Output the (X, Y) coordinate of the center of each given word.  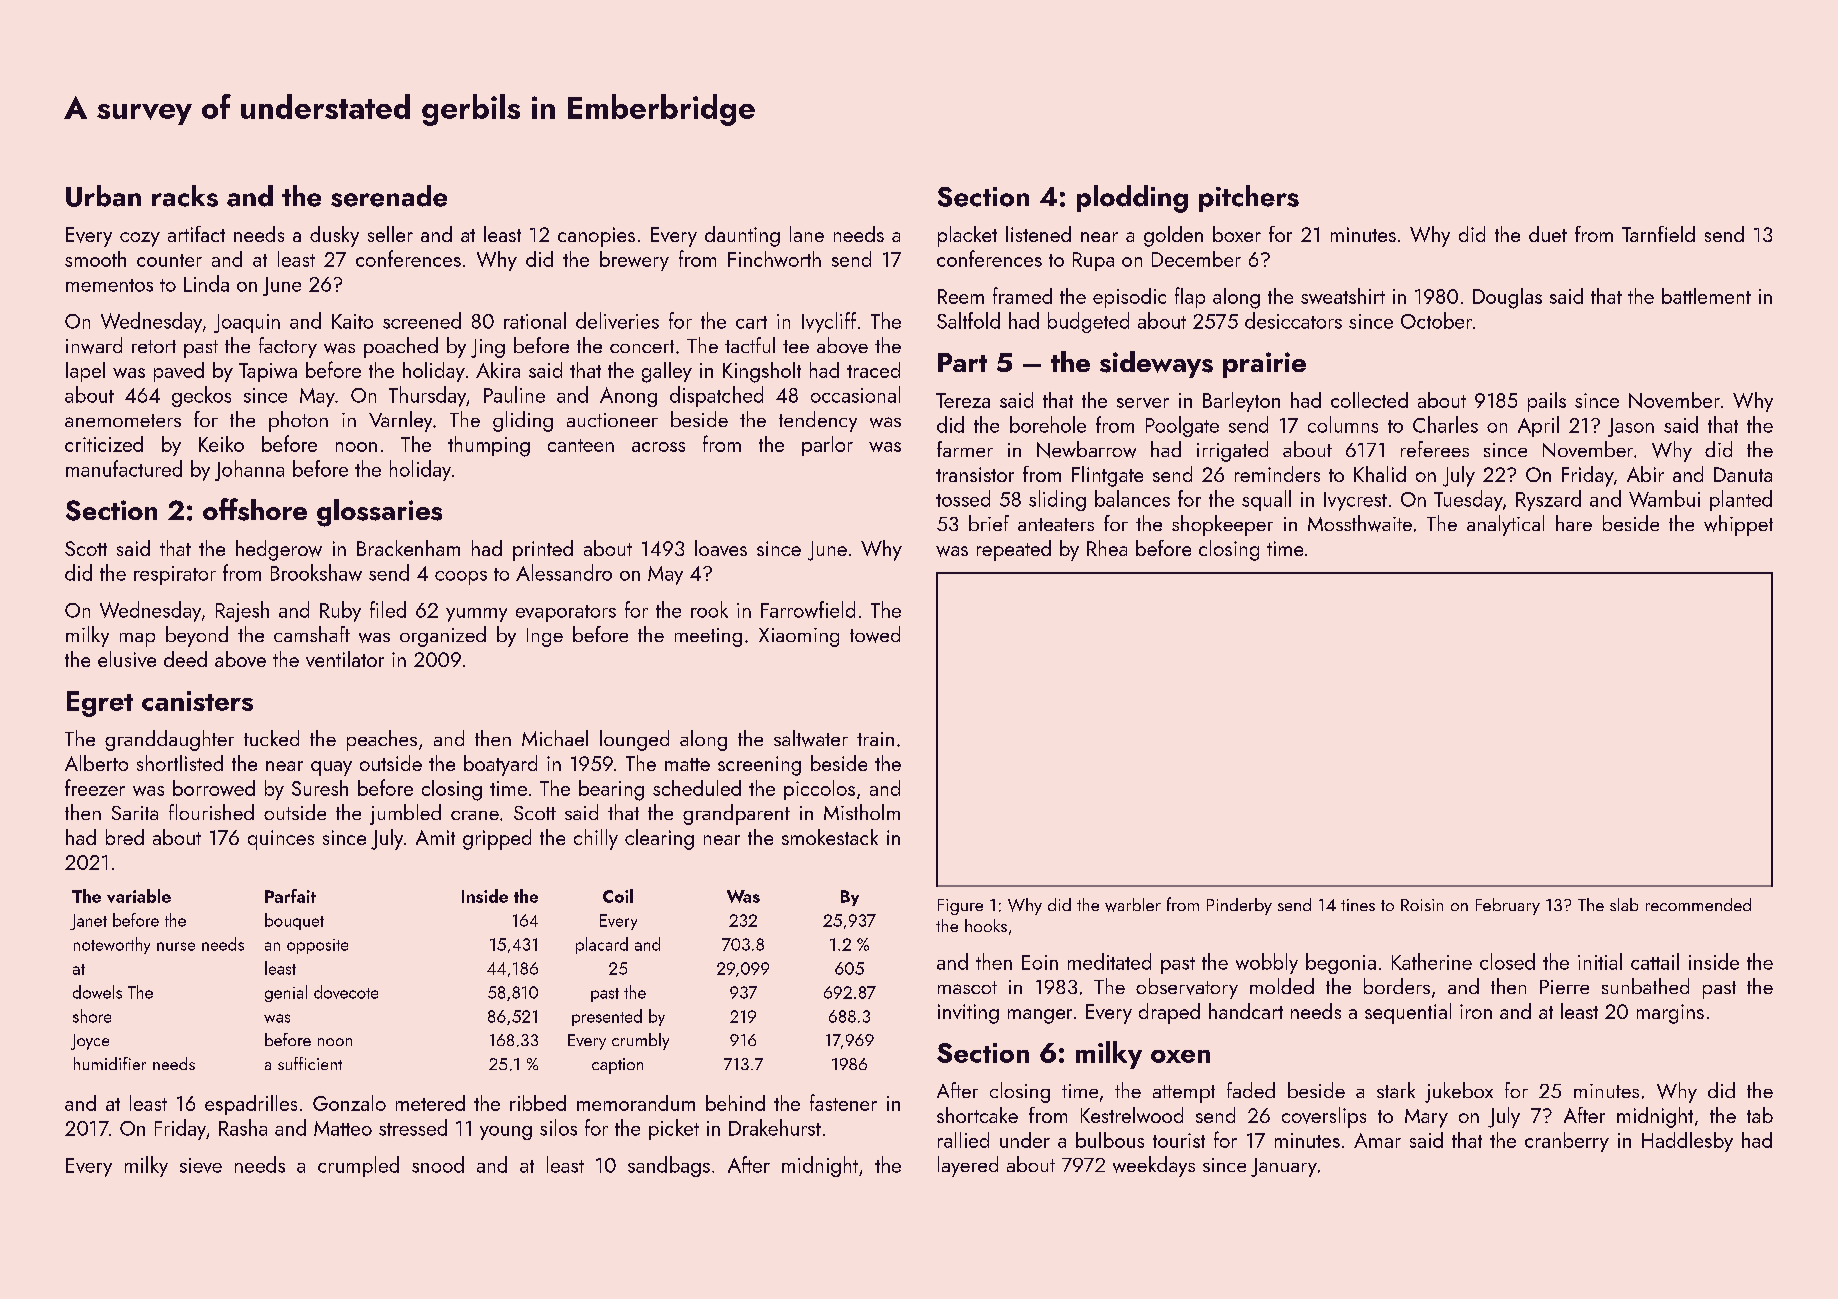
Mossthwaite (1360, 523)
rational (535, 320)
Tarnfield (1658, 234)
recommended (1698, 904)
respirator (175, 575)
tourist (1179, 1140)
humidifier (110, 1063)
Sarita (135, 813)
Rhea (1107, 548)
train (875, 739)
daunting (742, 236)
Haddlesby (1687, 1142)
